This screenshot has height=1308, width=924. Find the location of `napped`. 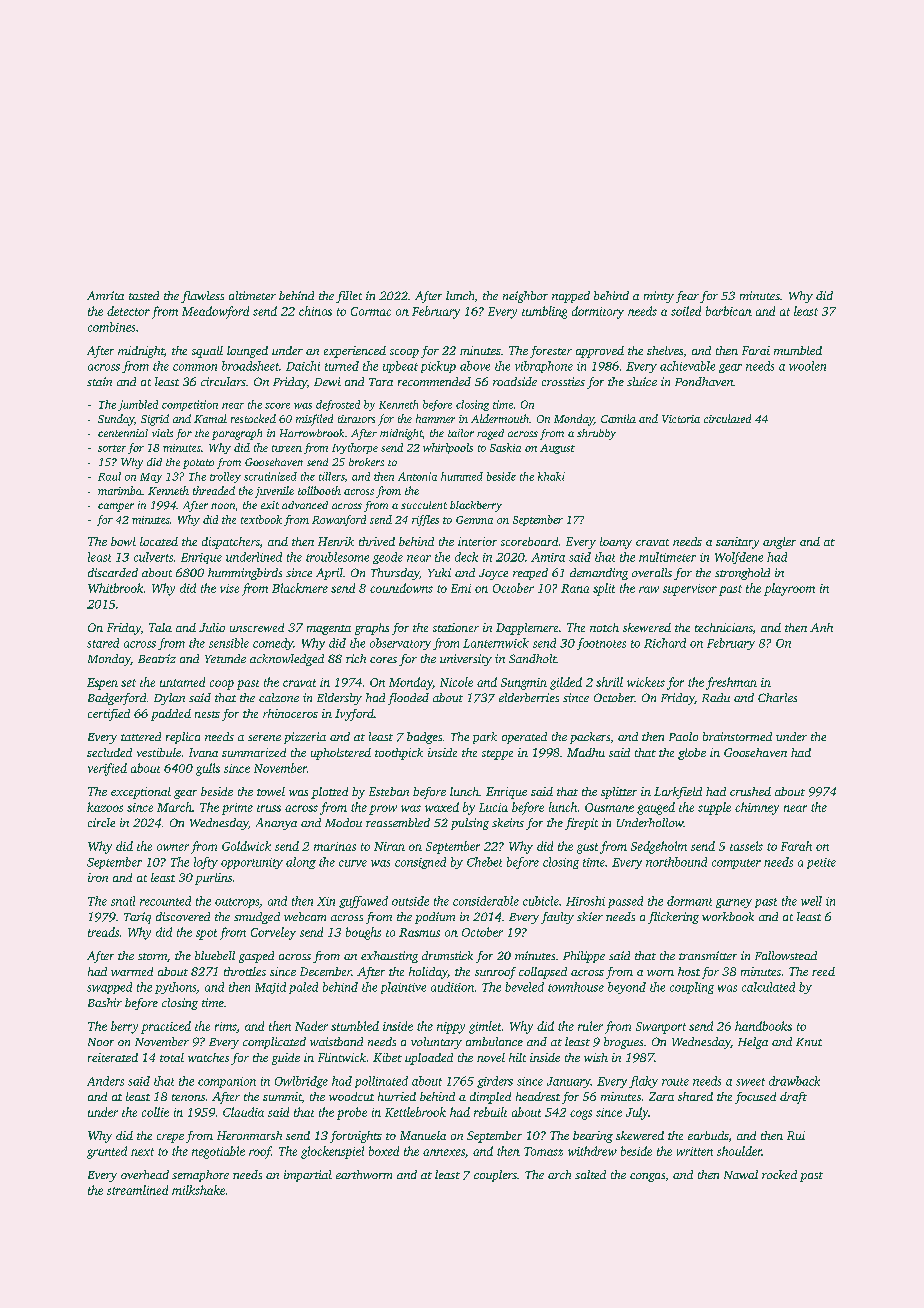

napped is located at coordinates (571, 297).
